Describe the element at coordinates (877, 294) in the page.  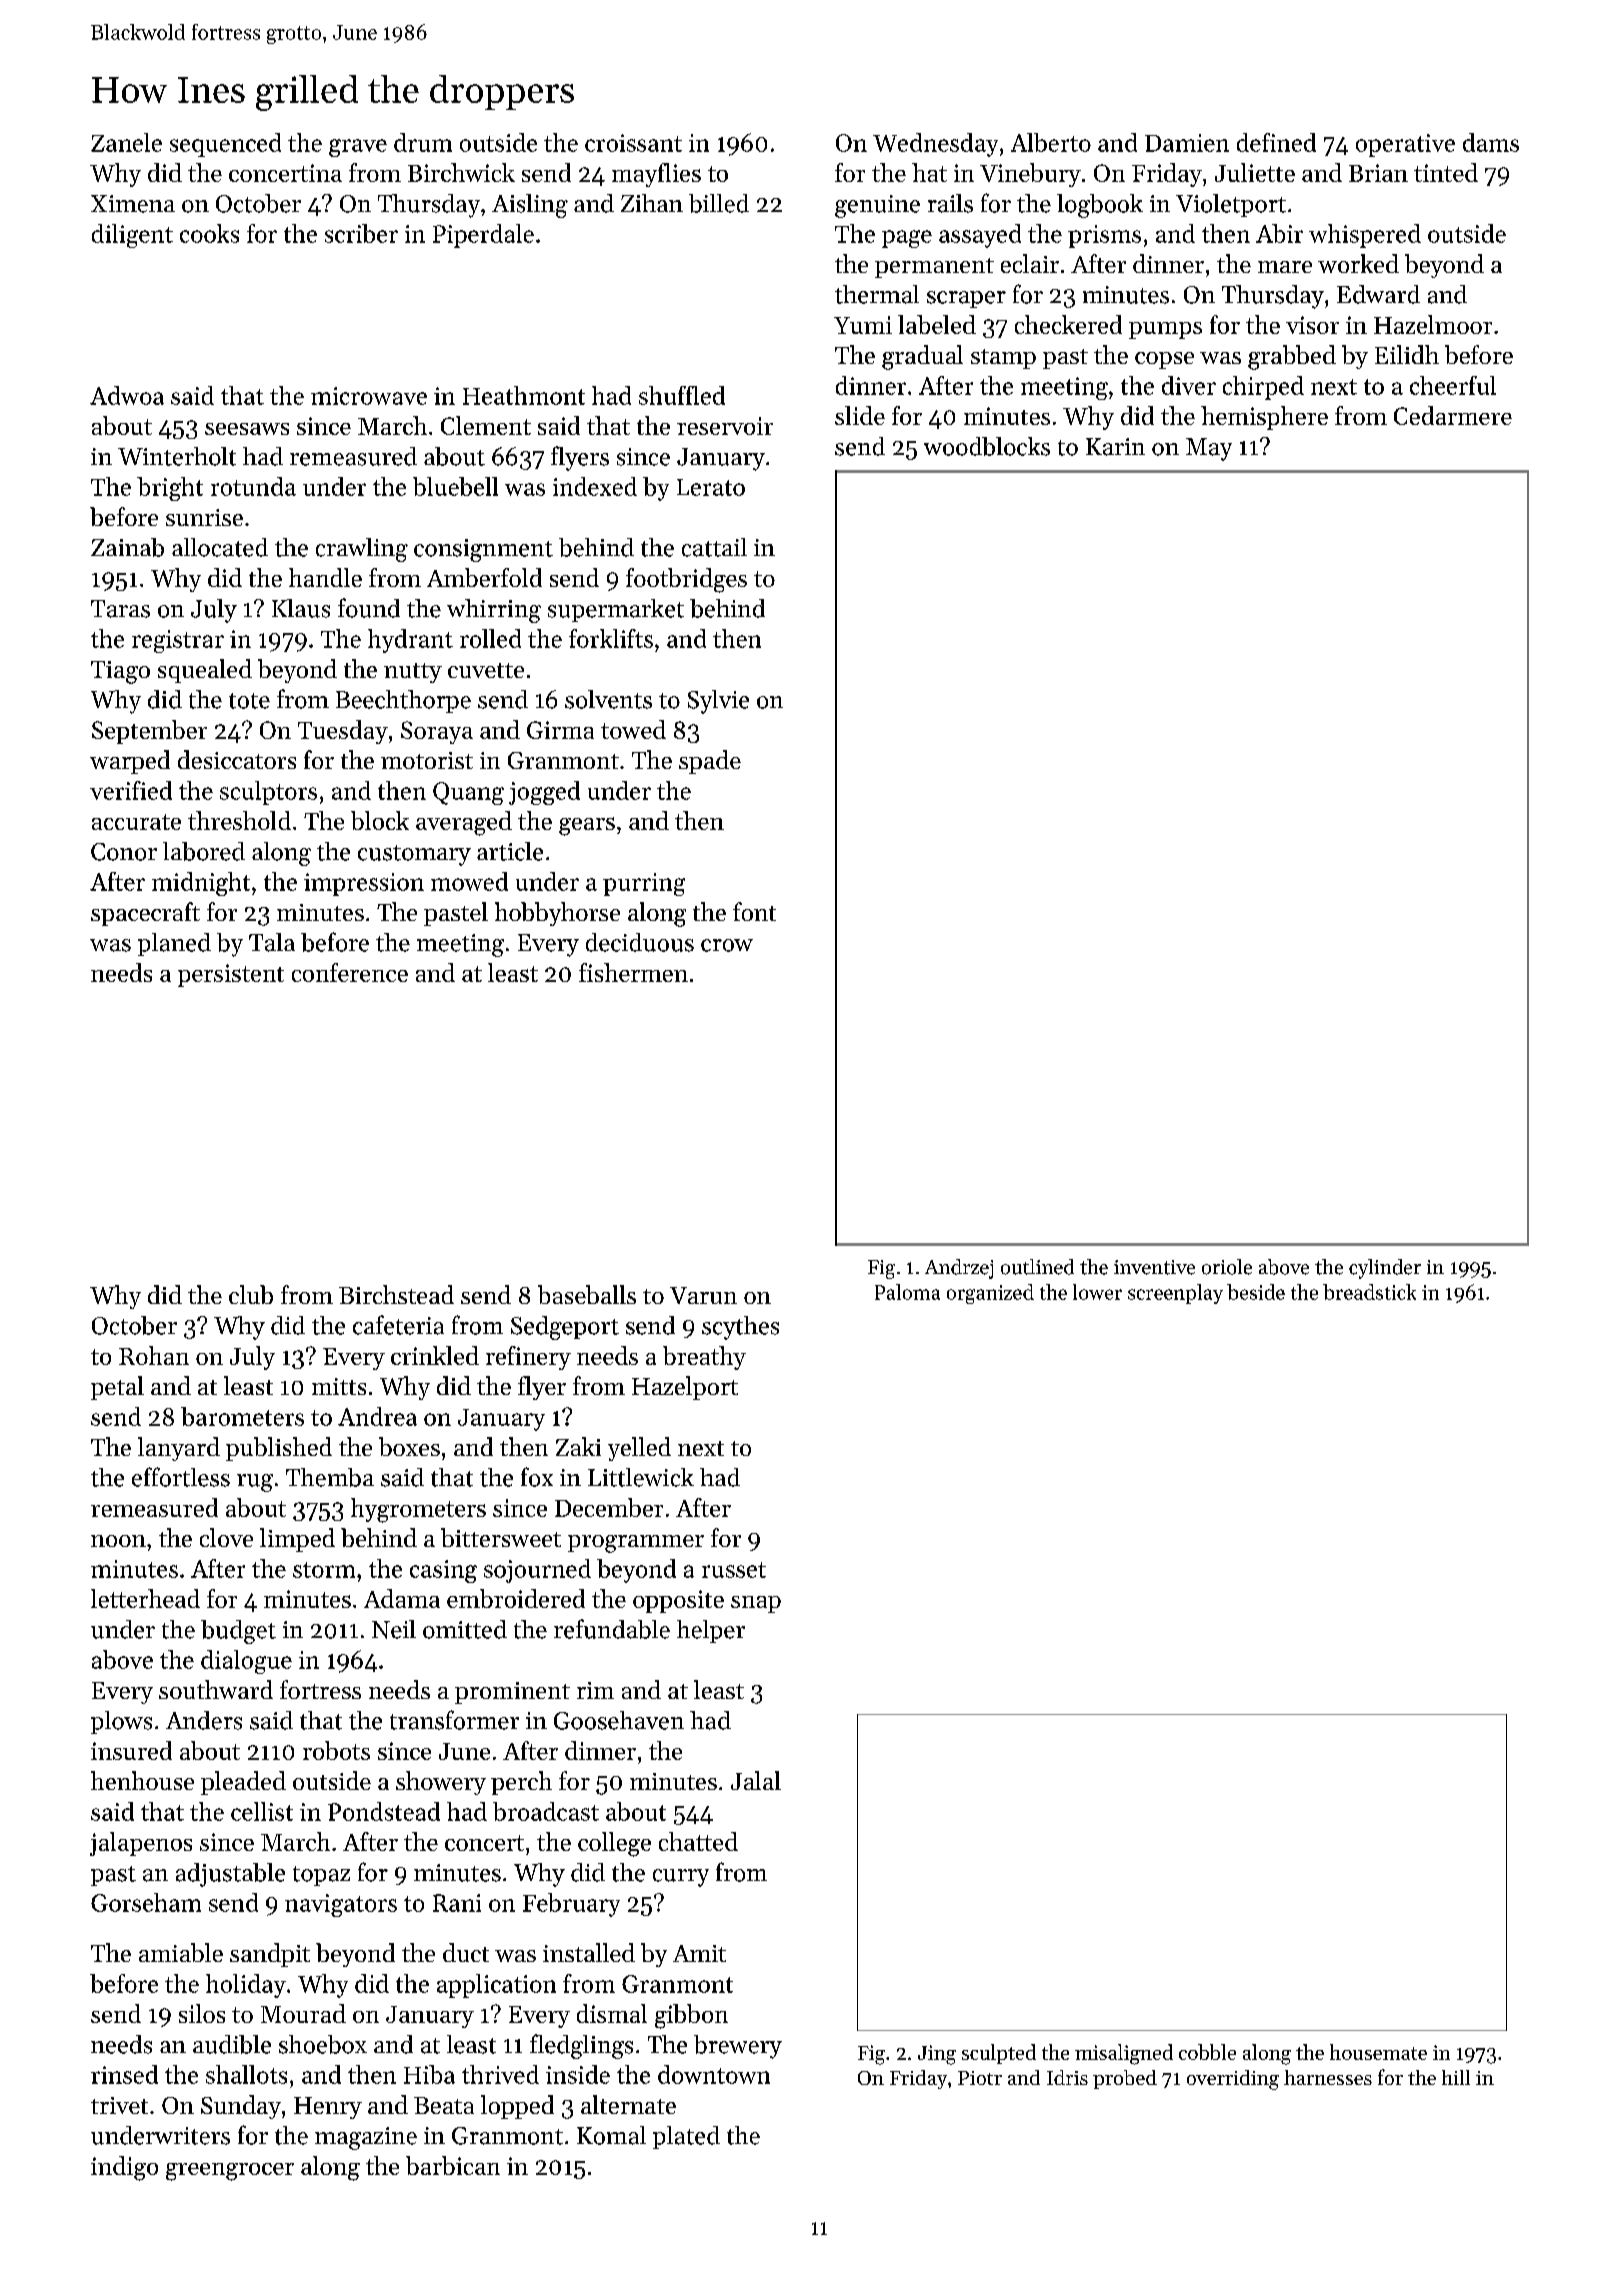
I see `thermal` at that location.
